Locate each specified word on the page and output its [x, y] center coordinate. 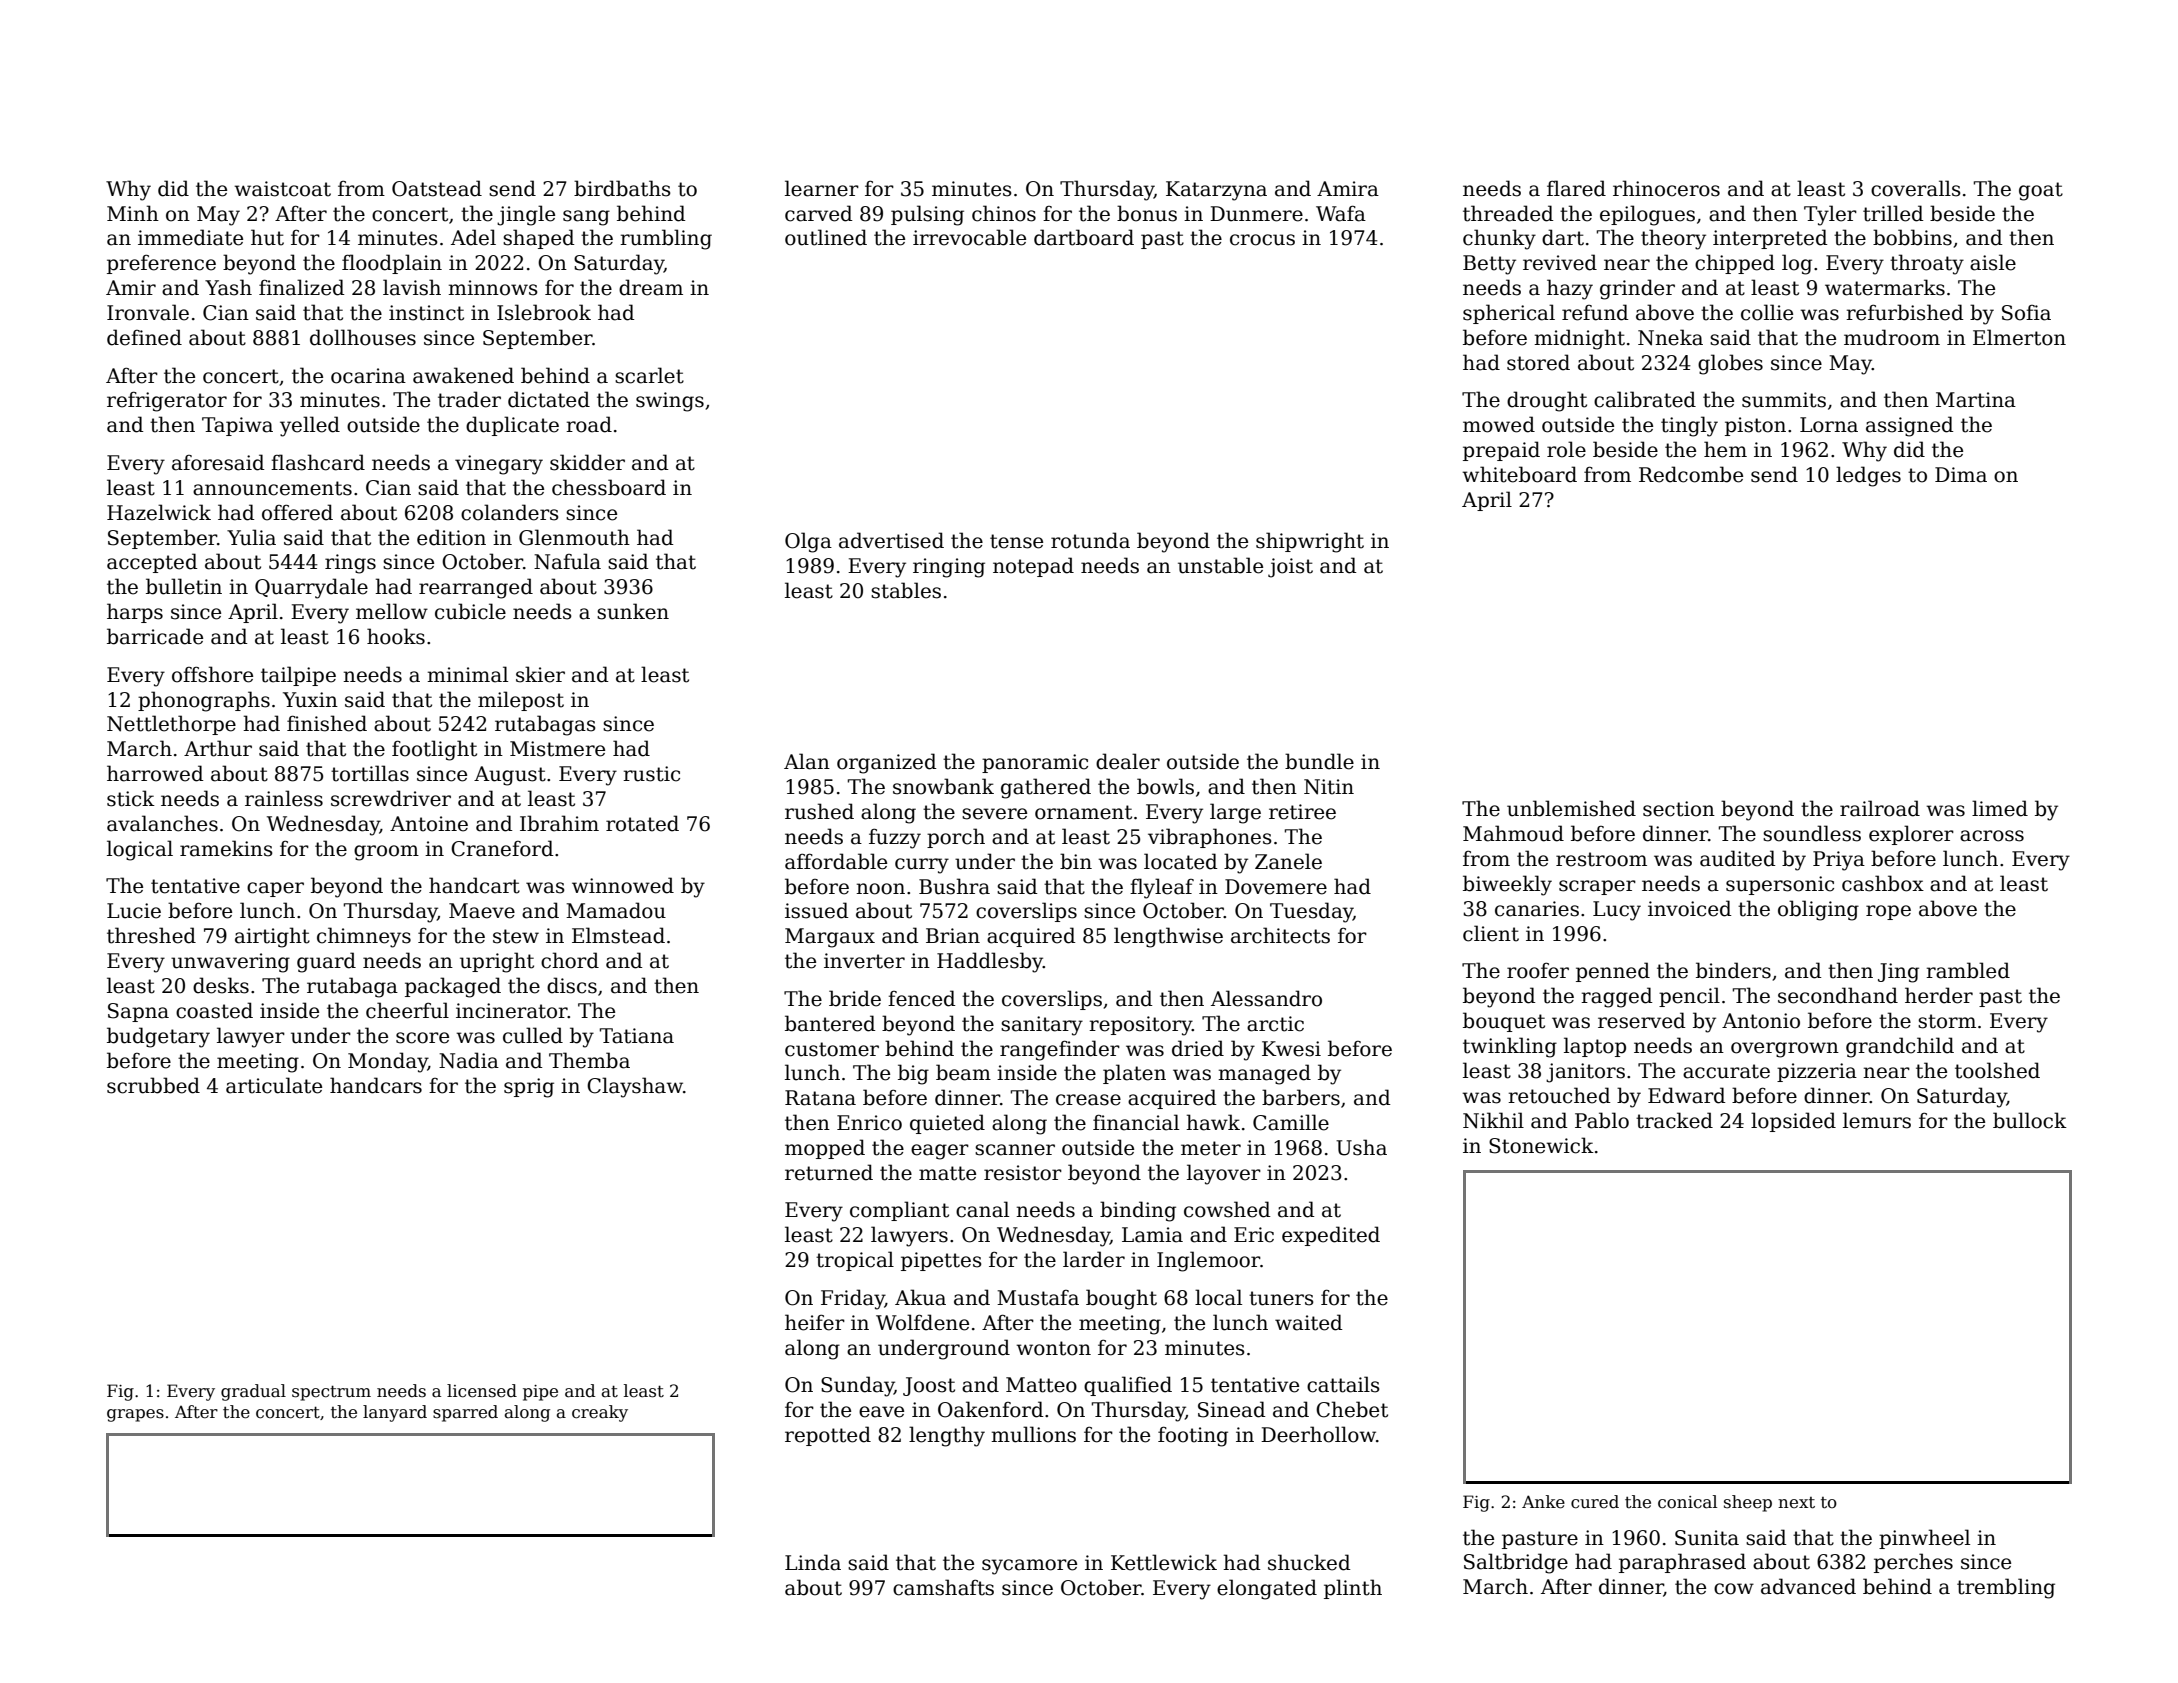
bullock [2030, 1120]
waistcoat [282, 189]
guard [326, 962]
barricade [155, 636]
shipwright [1310, 542]
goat [2041, 191]
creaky [600, 1413]
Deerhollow [1318, 1434]
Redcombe [1691, 474]
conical [1687, 1502]
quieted [947, 1124]
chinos [1004, 213]
